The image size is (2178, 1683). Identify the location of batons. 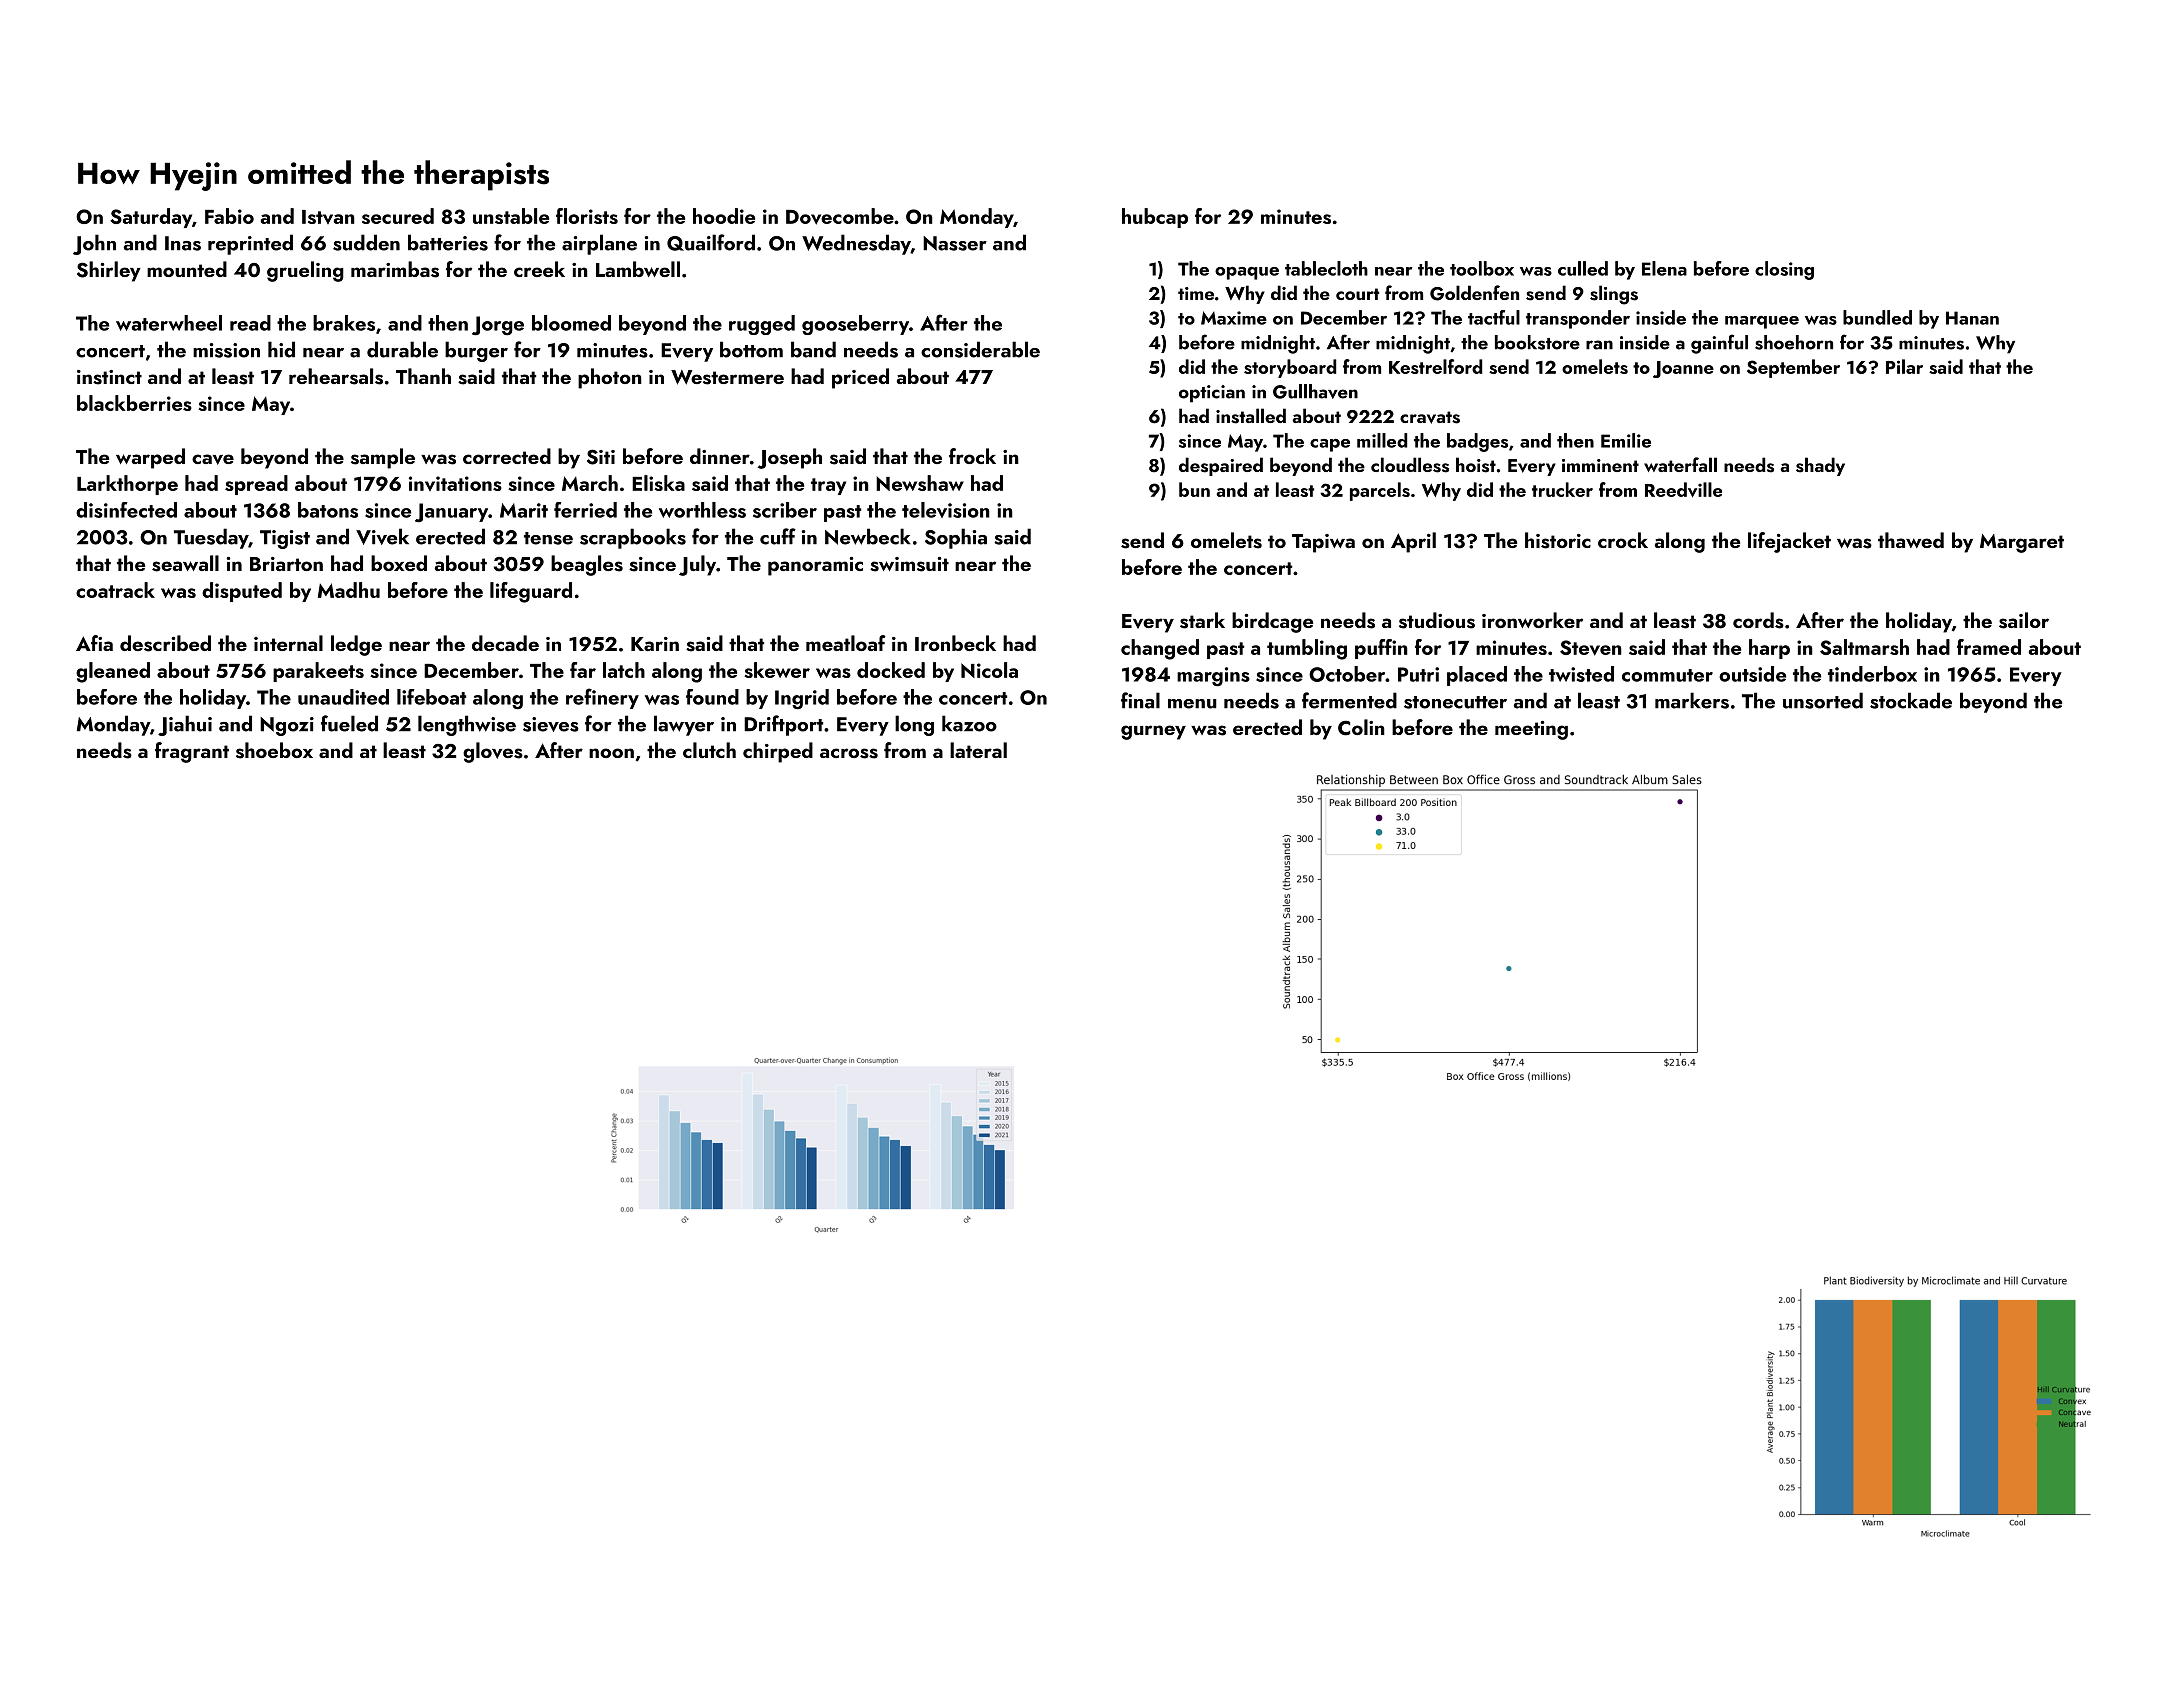
(328, 510).
